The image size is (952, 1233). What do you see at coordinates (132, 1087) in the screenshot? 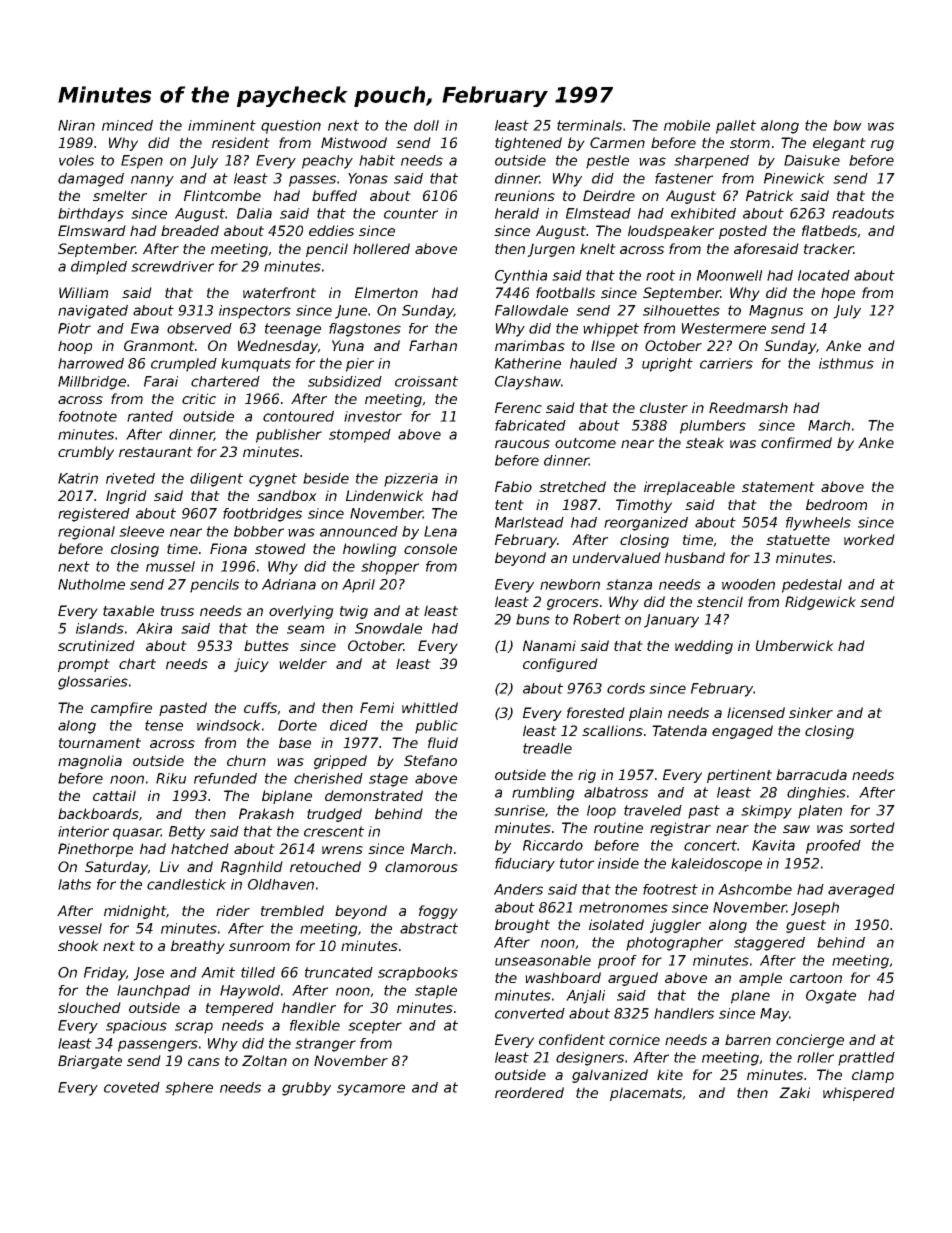
I see `coveted` at bounding box center [132, 1087].
